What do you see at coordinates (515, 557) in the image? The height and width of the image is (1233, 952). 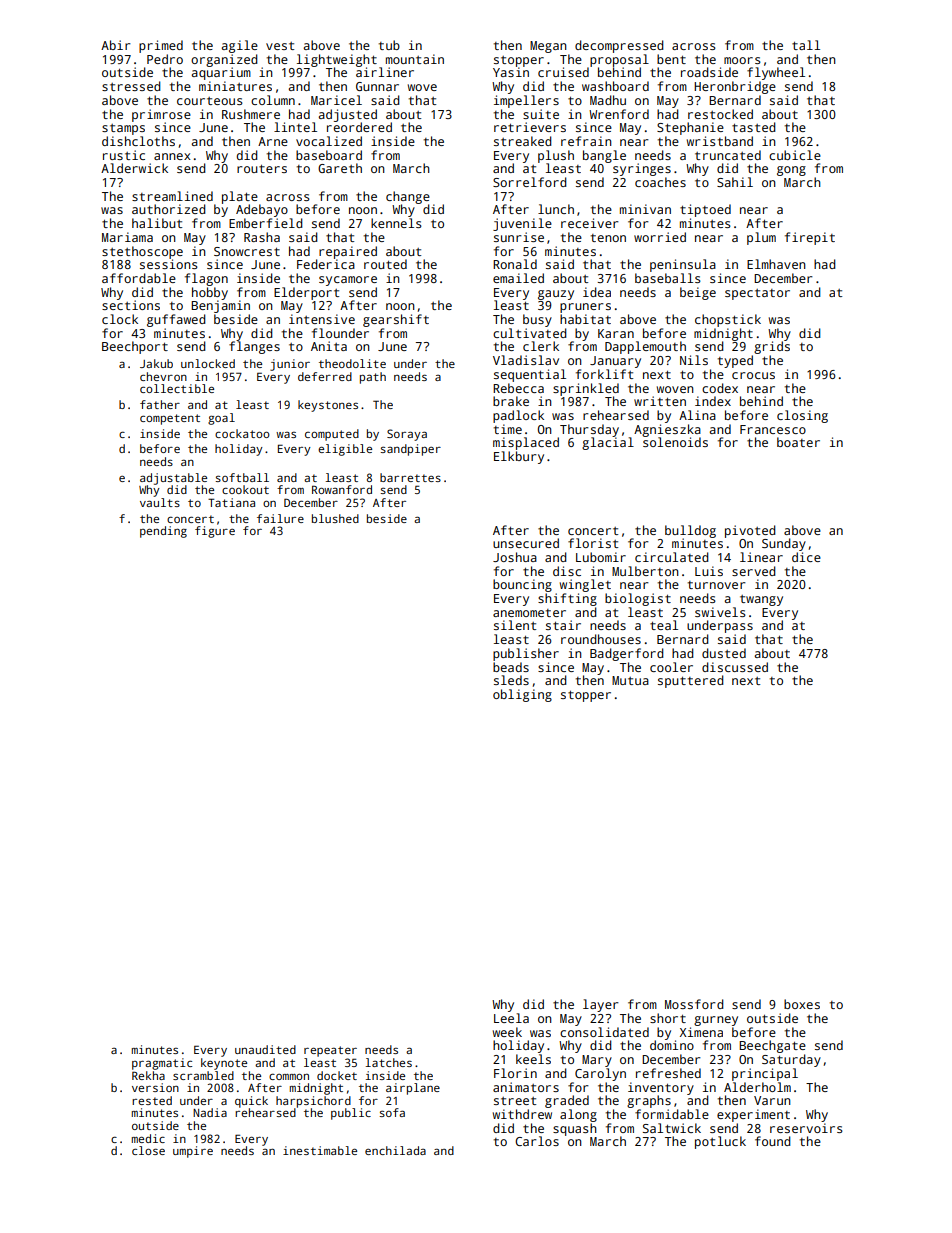 I see `Joshua` at bounding box center [515, 557].
